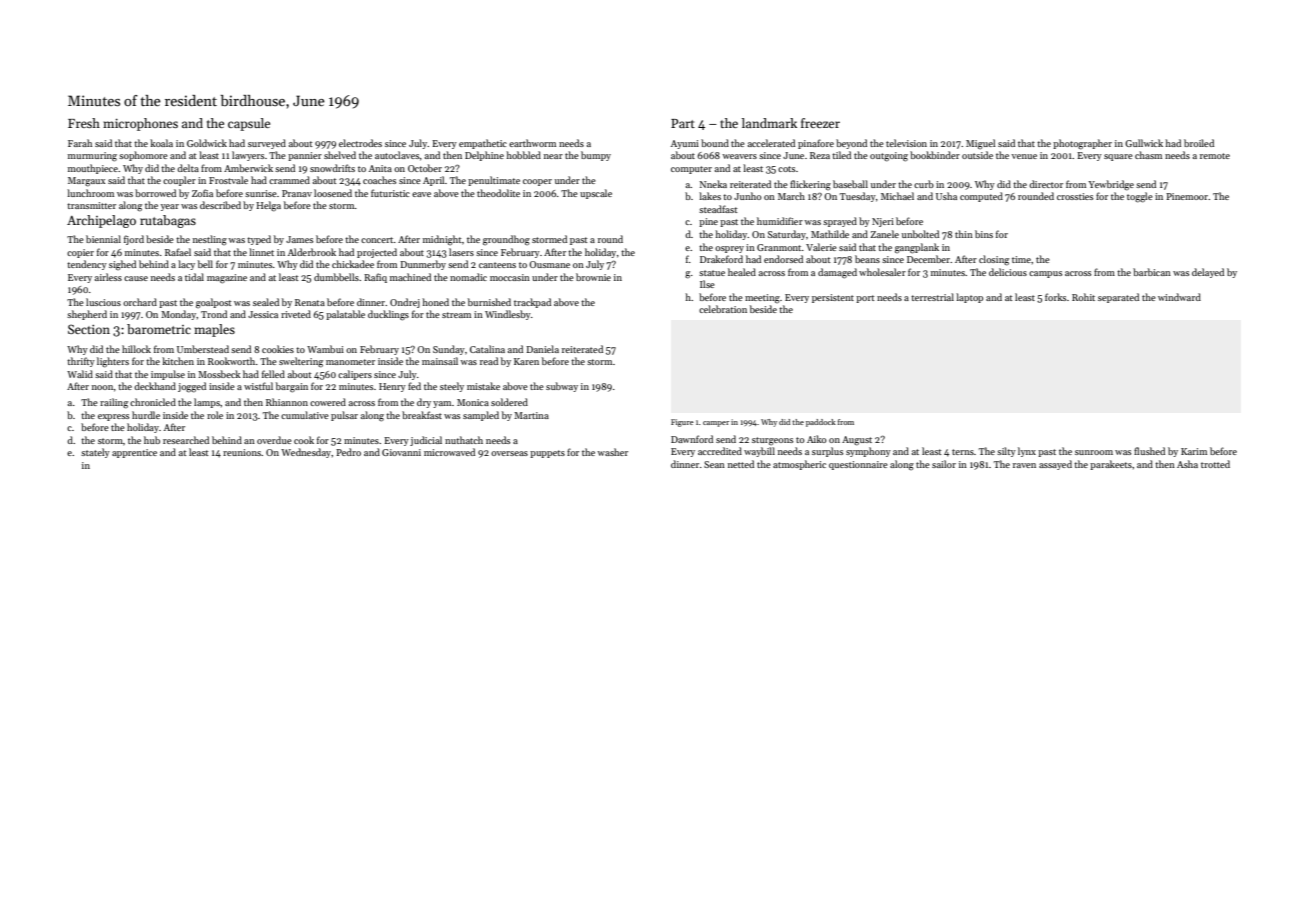 This screenshot has width=1308, height=924. What do you see at coordinates (562, 387) in the screenshot?
I see `subway` at bounding box center [562, 387].
